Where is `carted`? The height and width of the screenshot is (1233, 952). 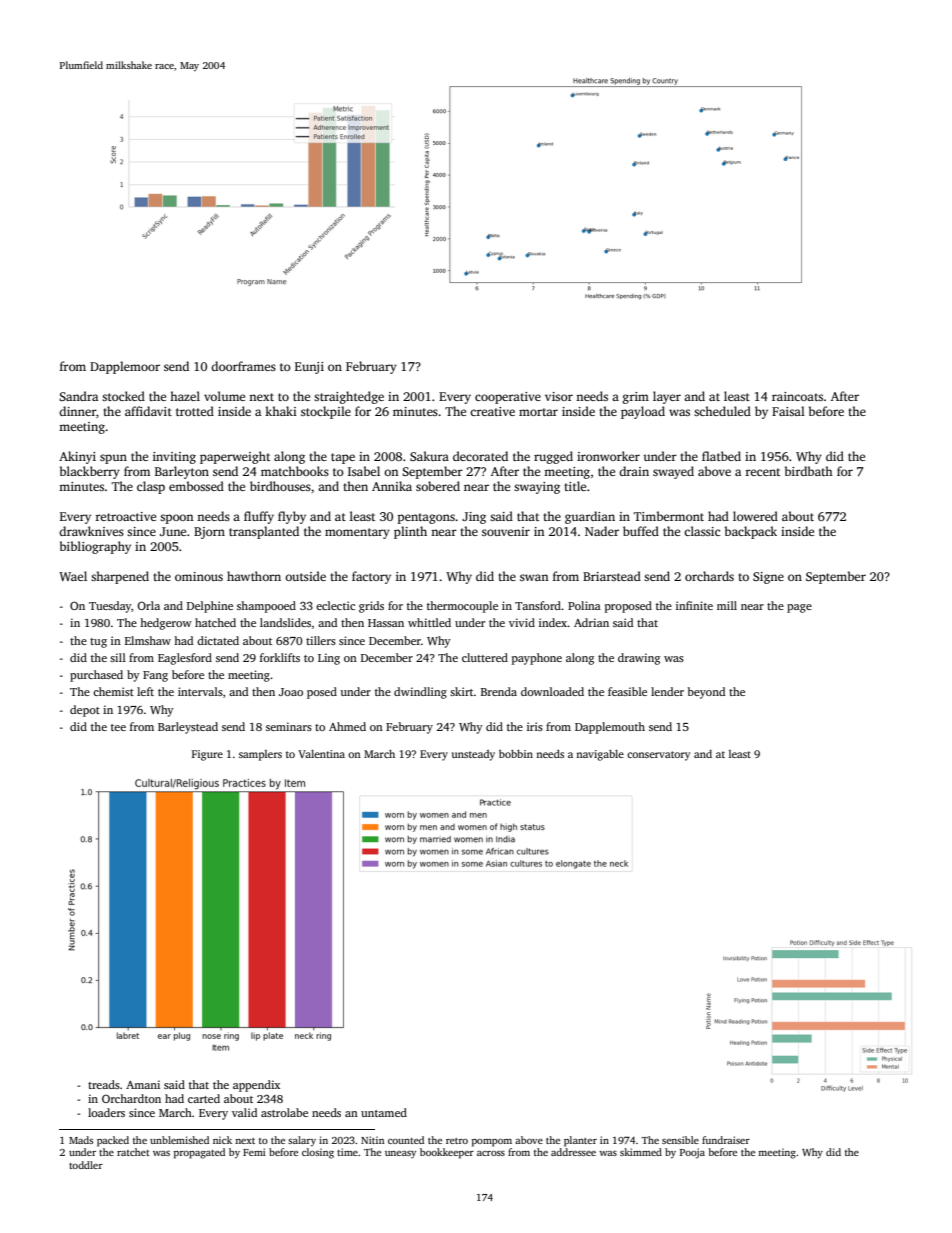 carted is located at coordinates (204, 1098).
